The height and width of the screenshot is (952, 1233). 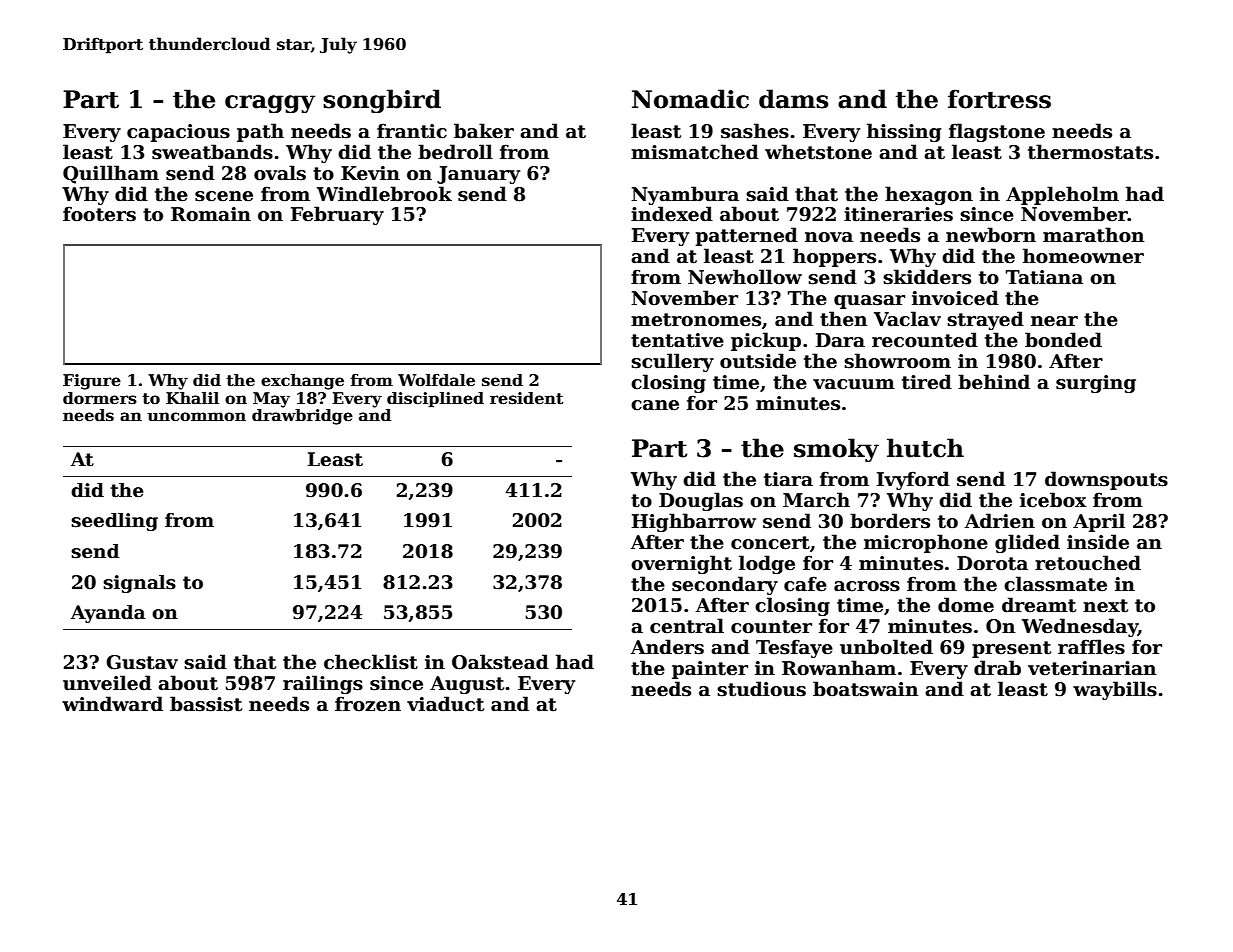 I want to click on Kevin, so click(x=370, y=173).
